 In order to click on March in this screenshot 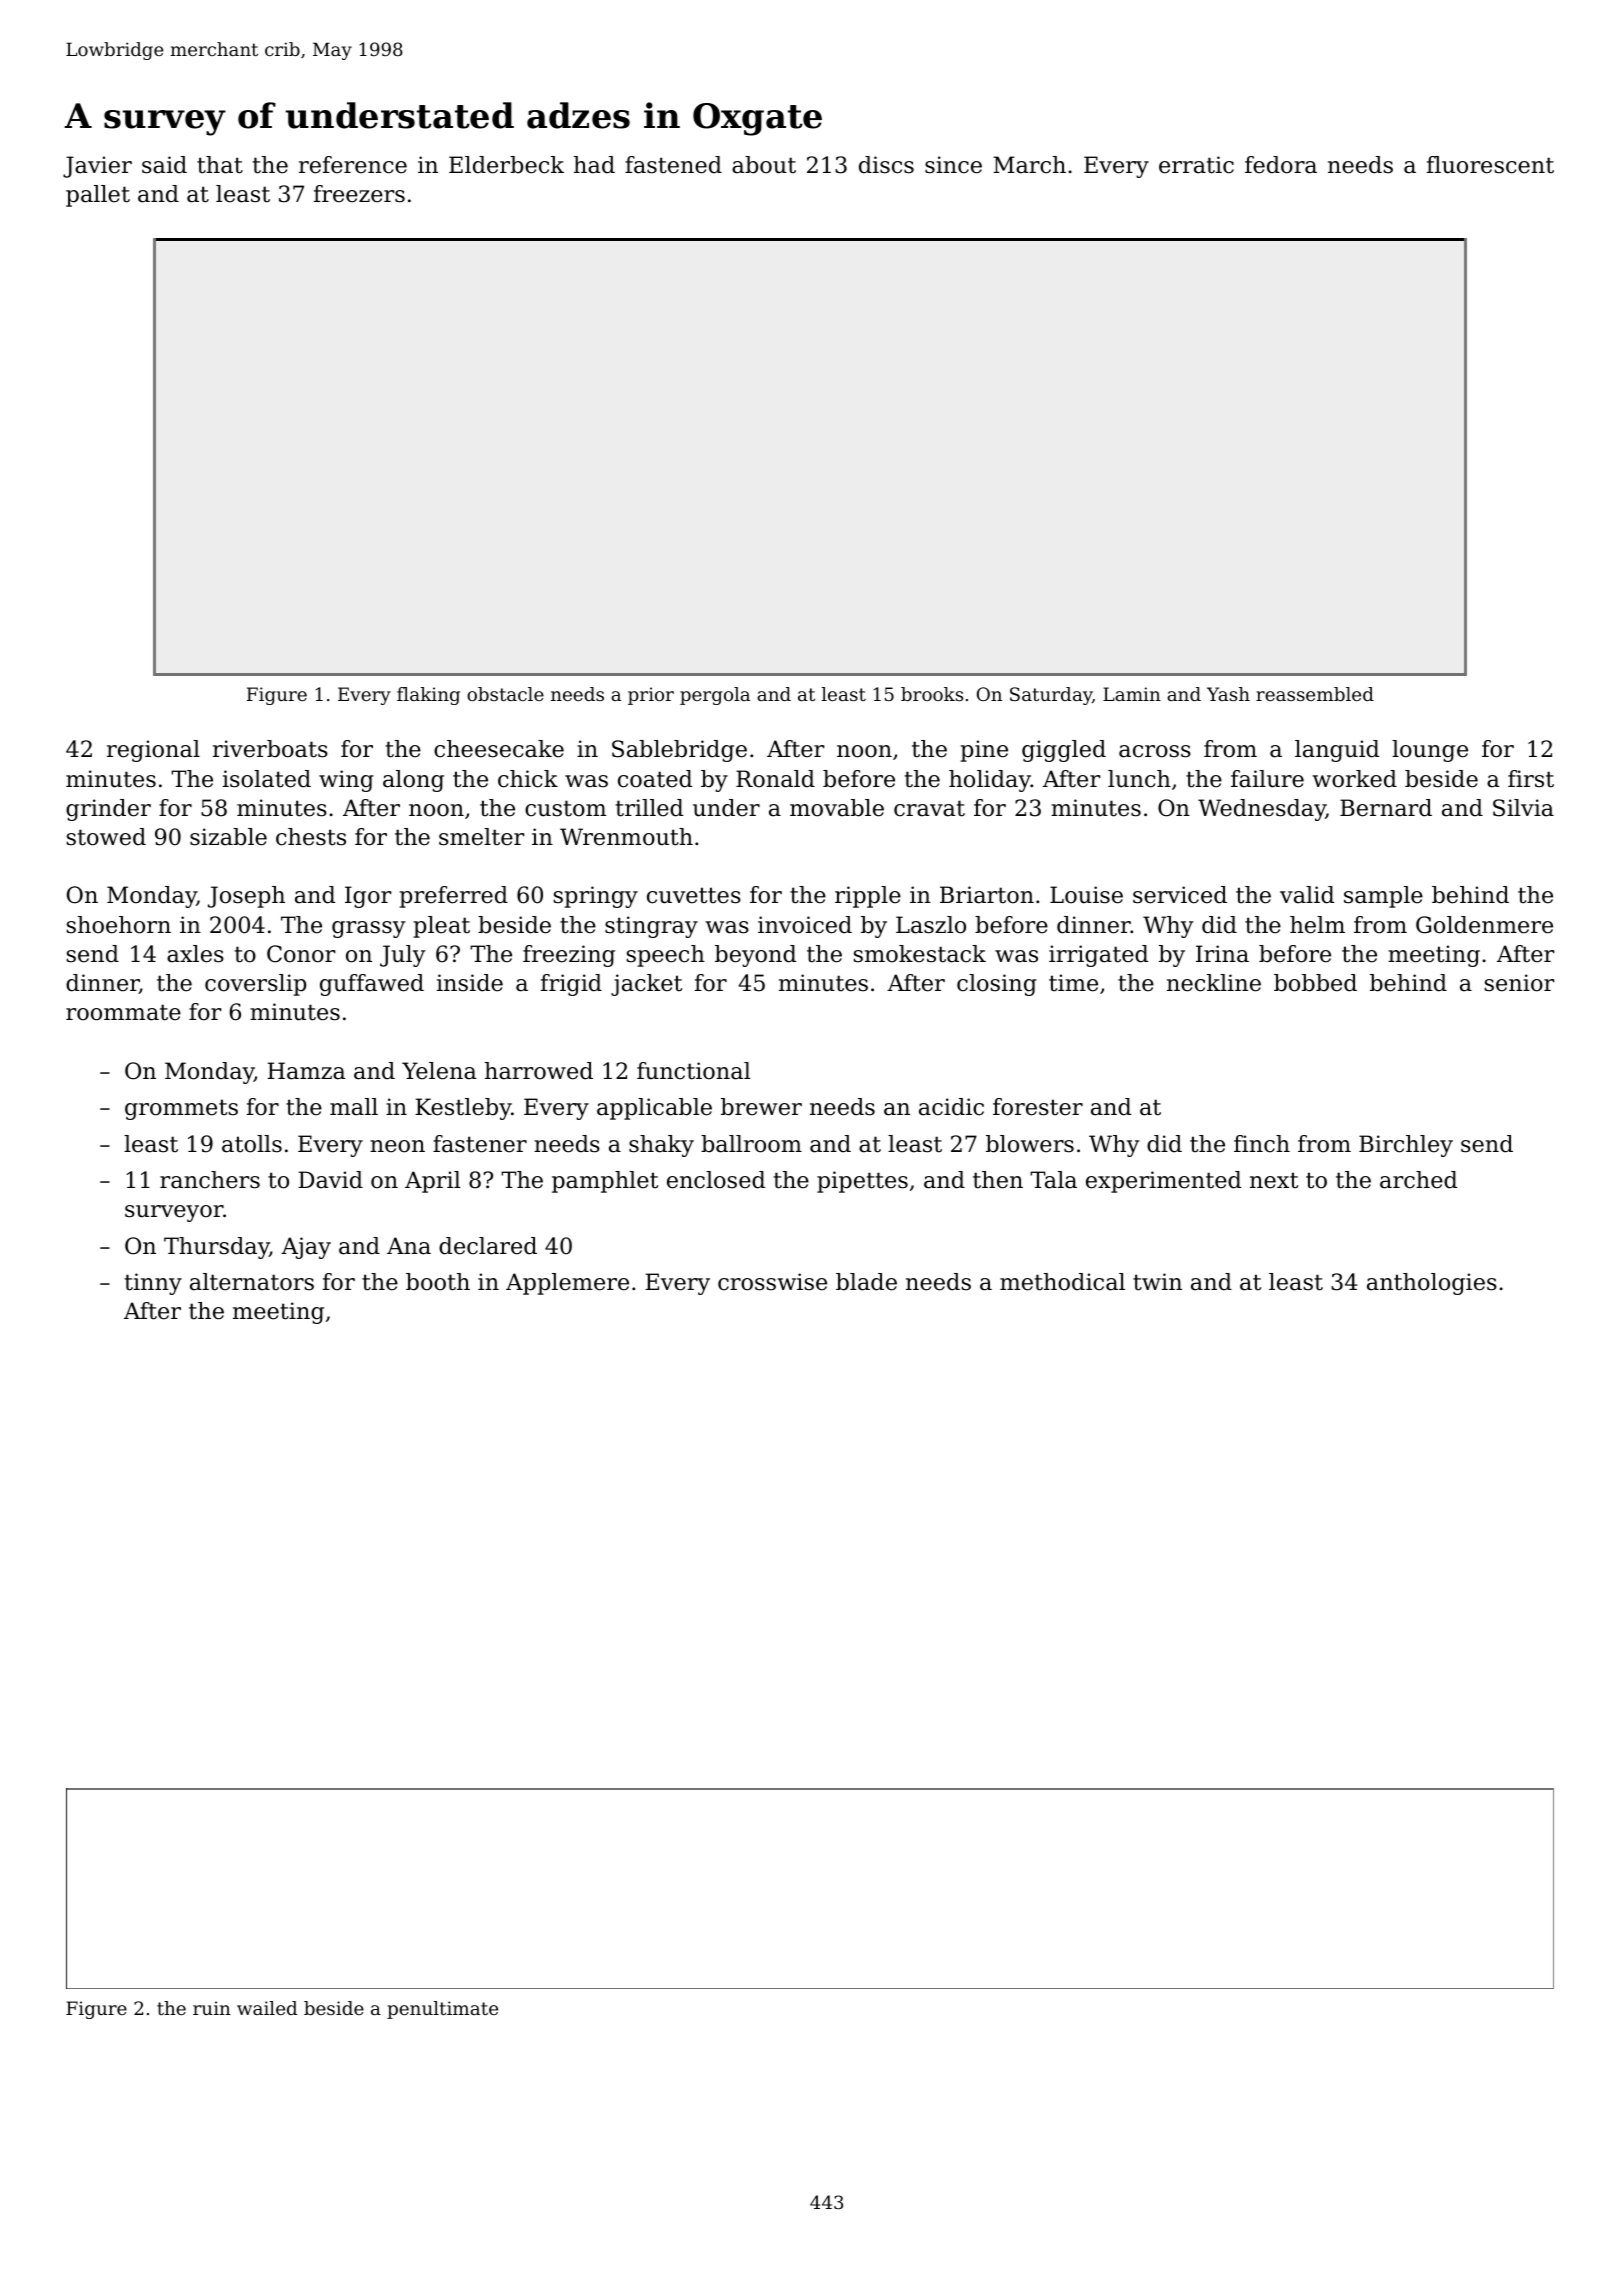, I will do `click(1029, 165)`.
